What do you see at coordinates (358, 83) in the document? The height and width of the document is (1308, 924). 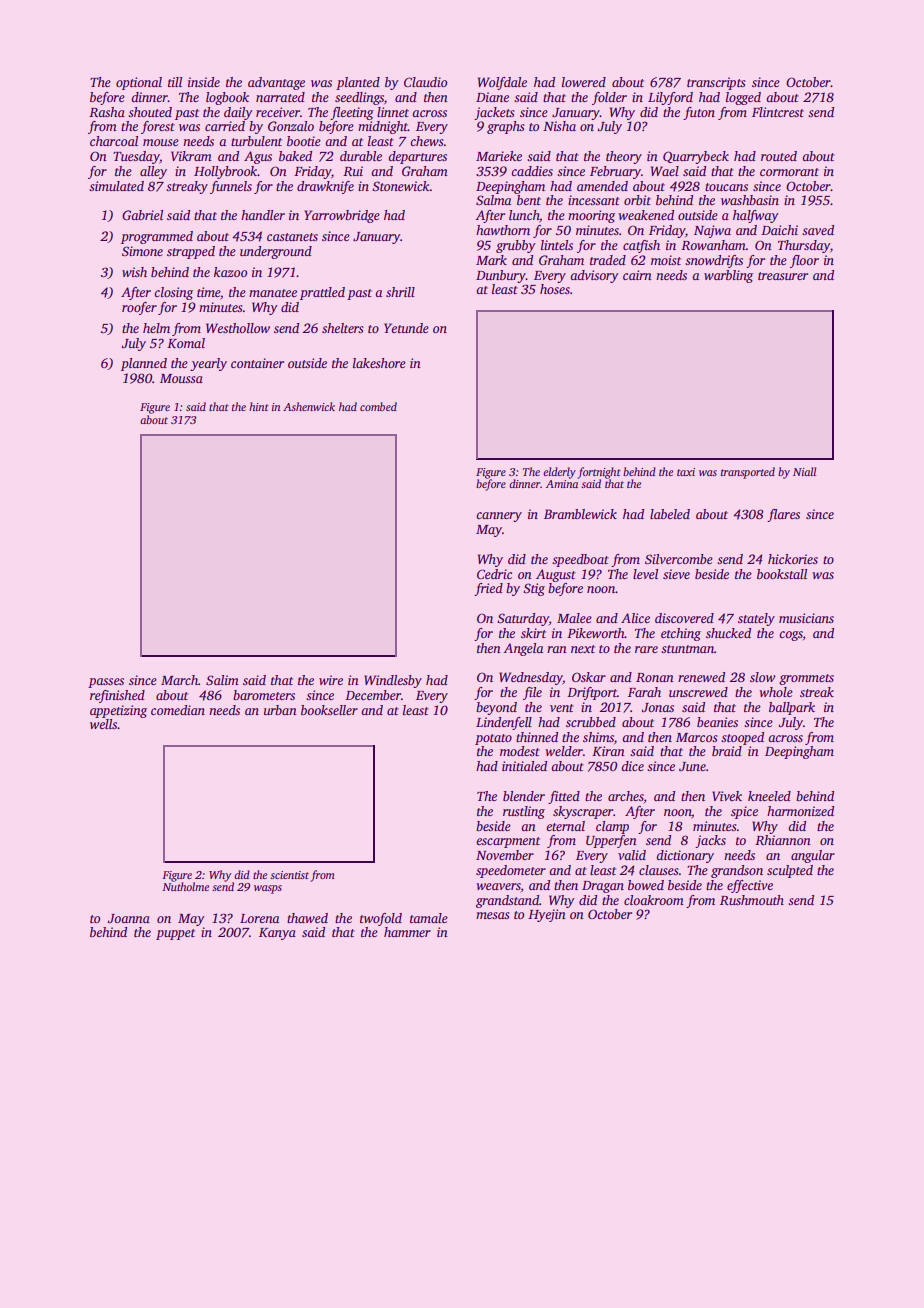 I see `planted` at bounding box center [358, 83].
